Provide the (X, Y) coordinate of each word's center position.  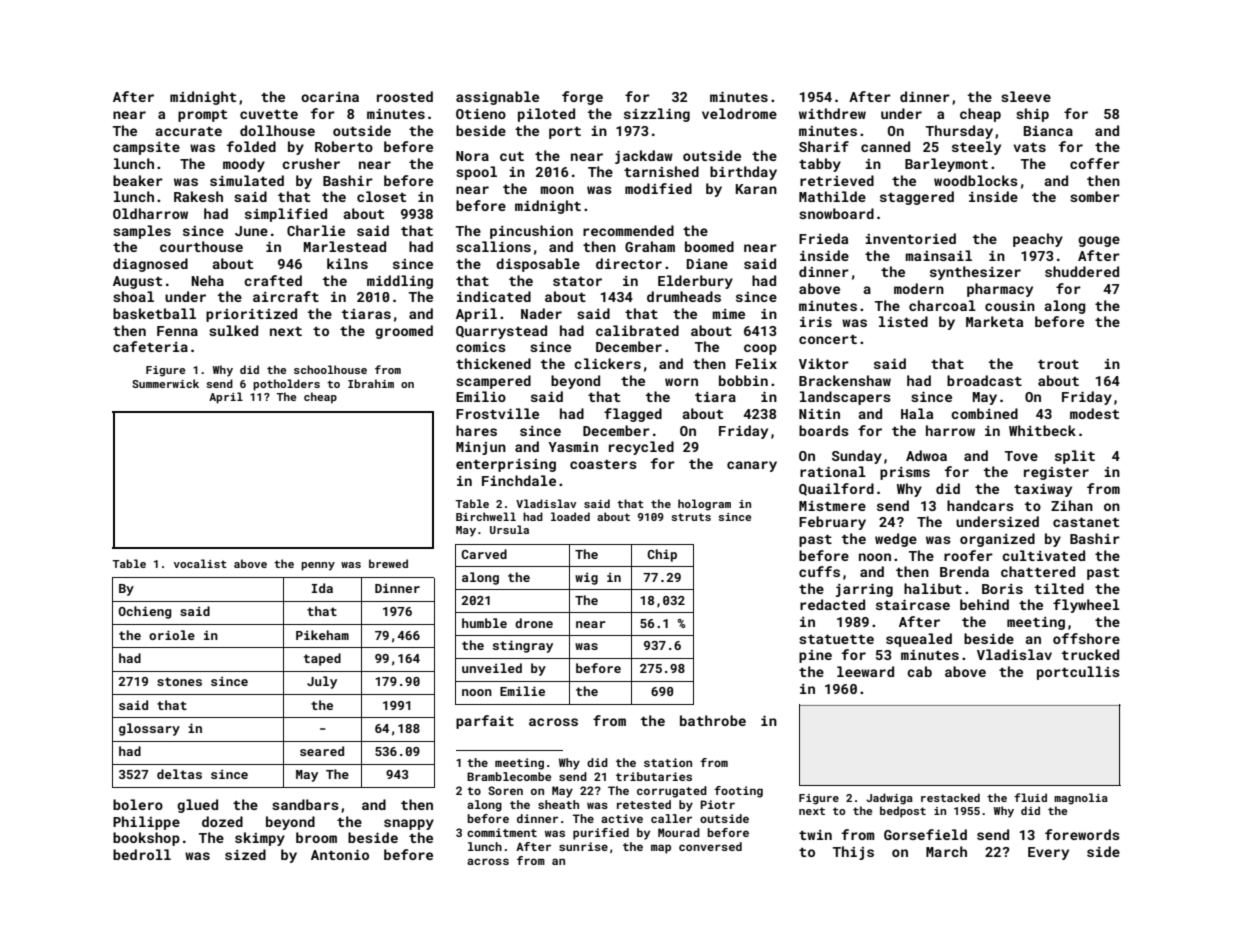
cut (512, 156)
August (137, 282)
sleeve (1026, 96)
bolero (138, 804)
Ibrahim (371, 383)
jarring (864, 590)
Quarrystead (501, 332)
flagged (633, 415)
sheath (558, 804)
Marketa (994, 321)
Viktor (824, 363)
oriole (172, 635)
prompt (202, 116)
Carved (484, 554)
